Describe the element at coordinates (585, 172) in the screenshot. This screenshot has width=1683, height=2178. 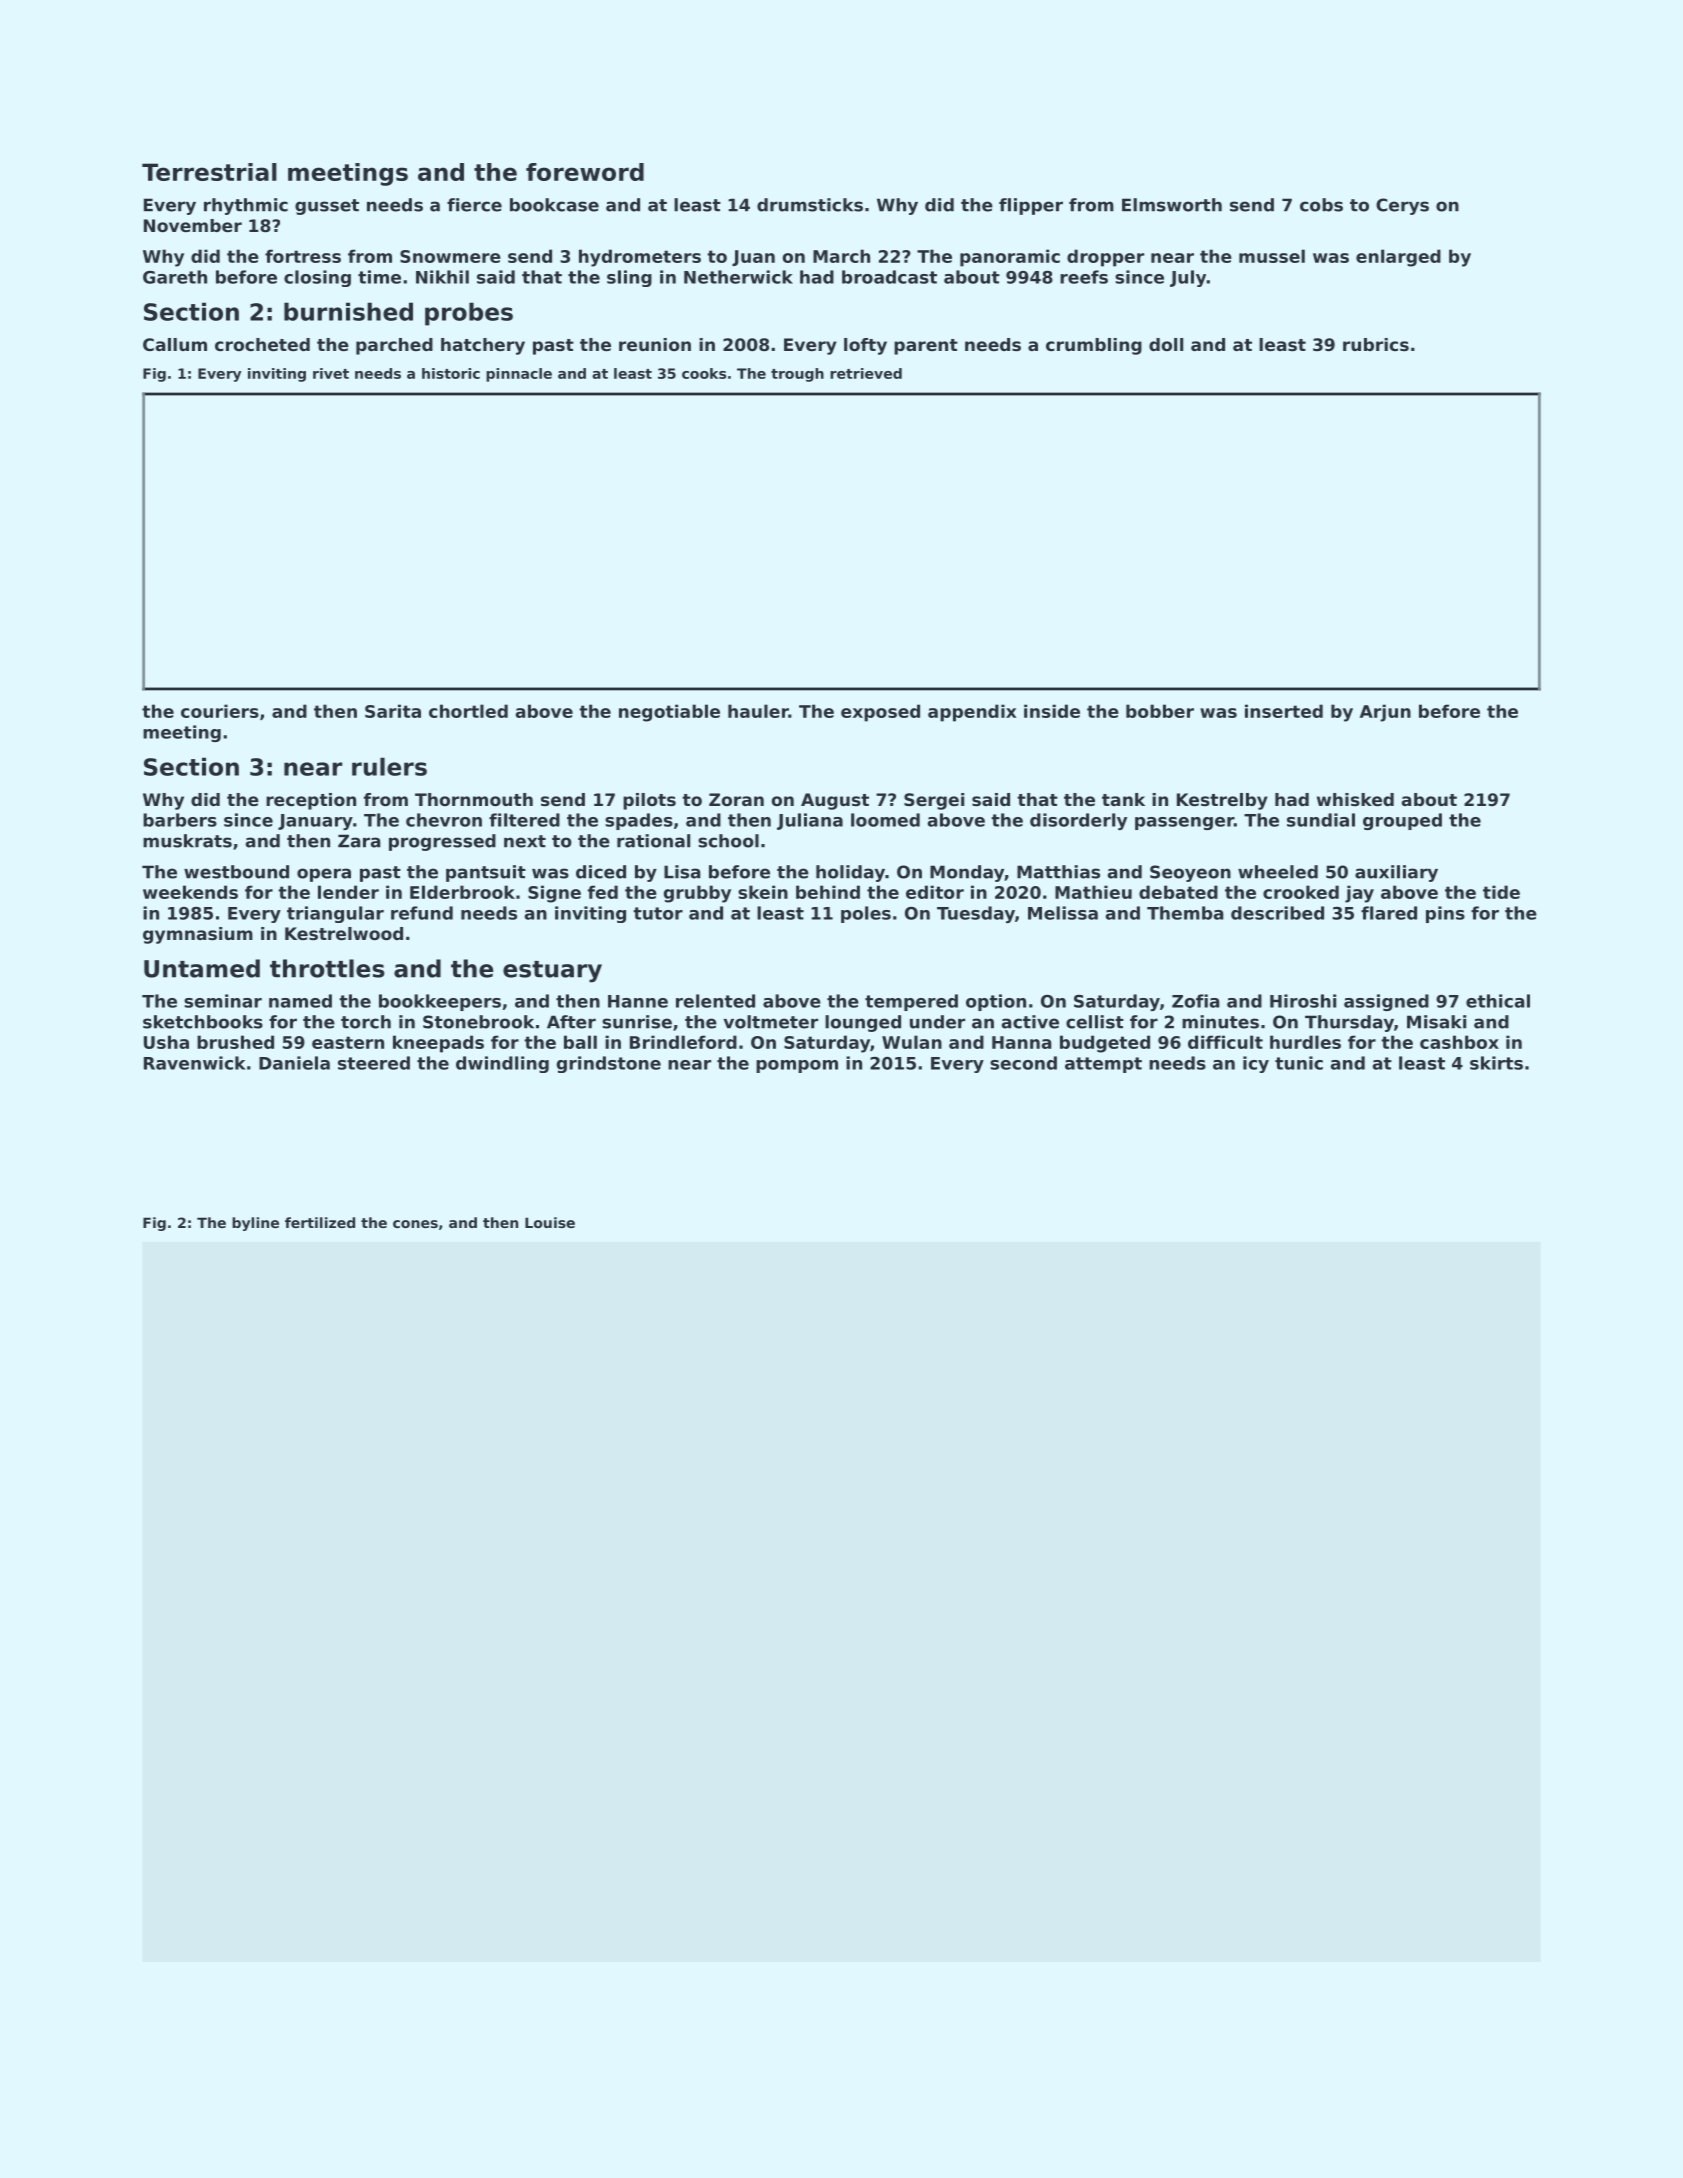
I see `foreword` at that location.
